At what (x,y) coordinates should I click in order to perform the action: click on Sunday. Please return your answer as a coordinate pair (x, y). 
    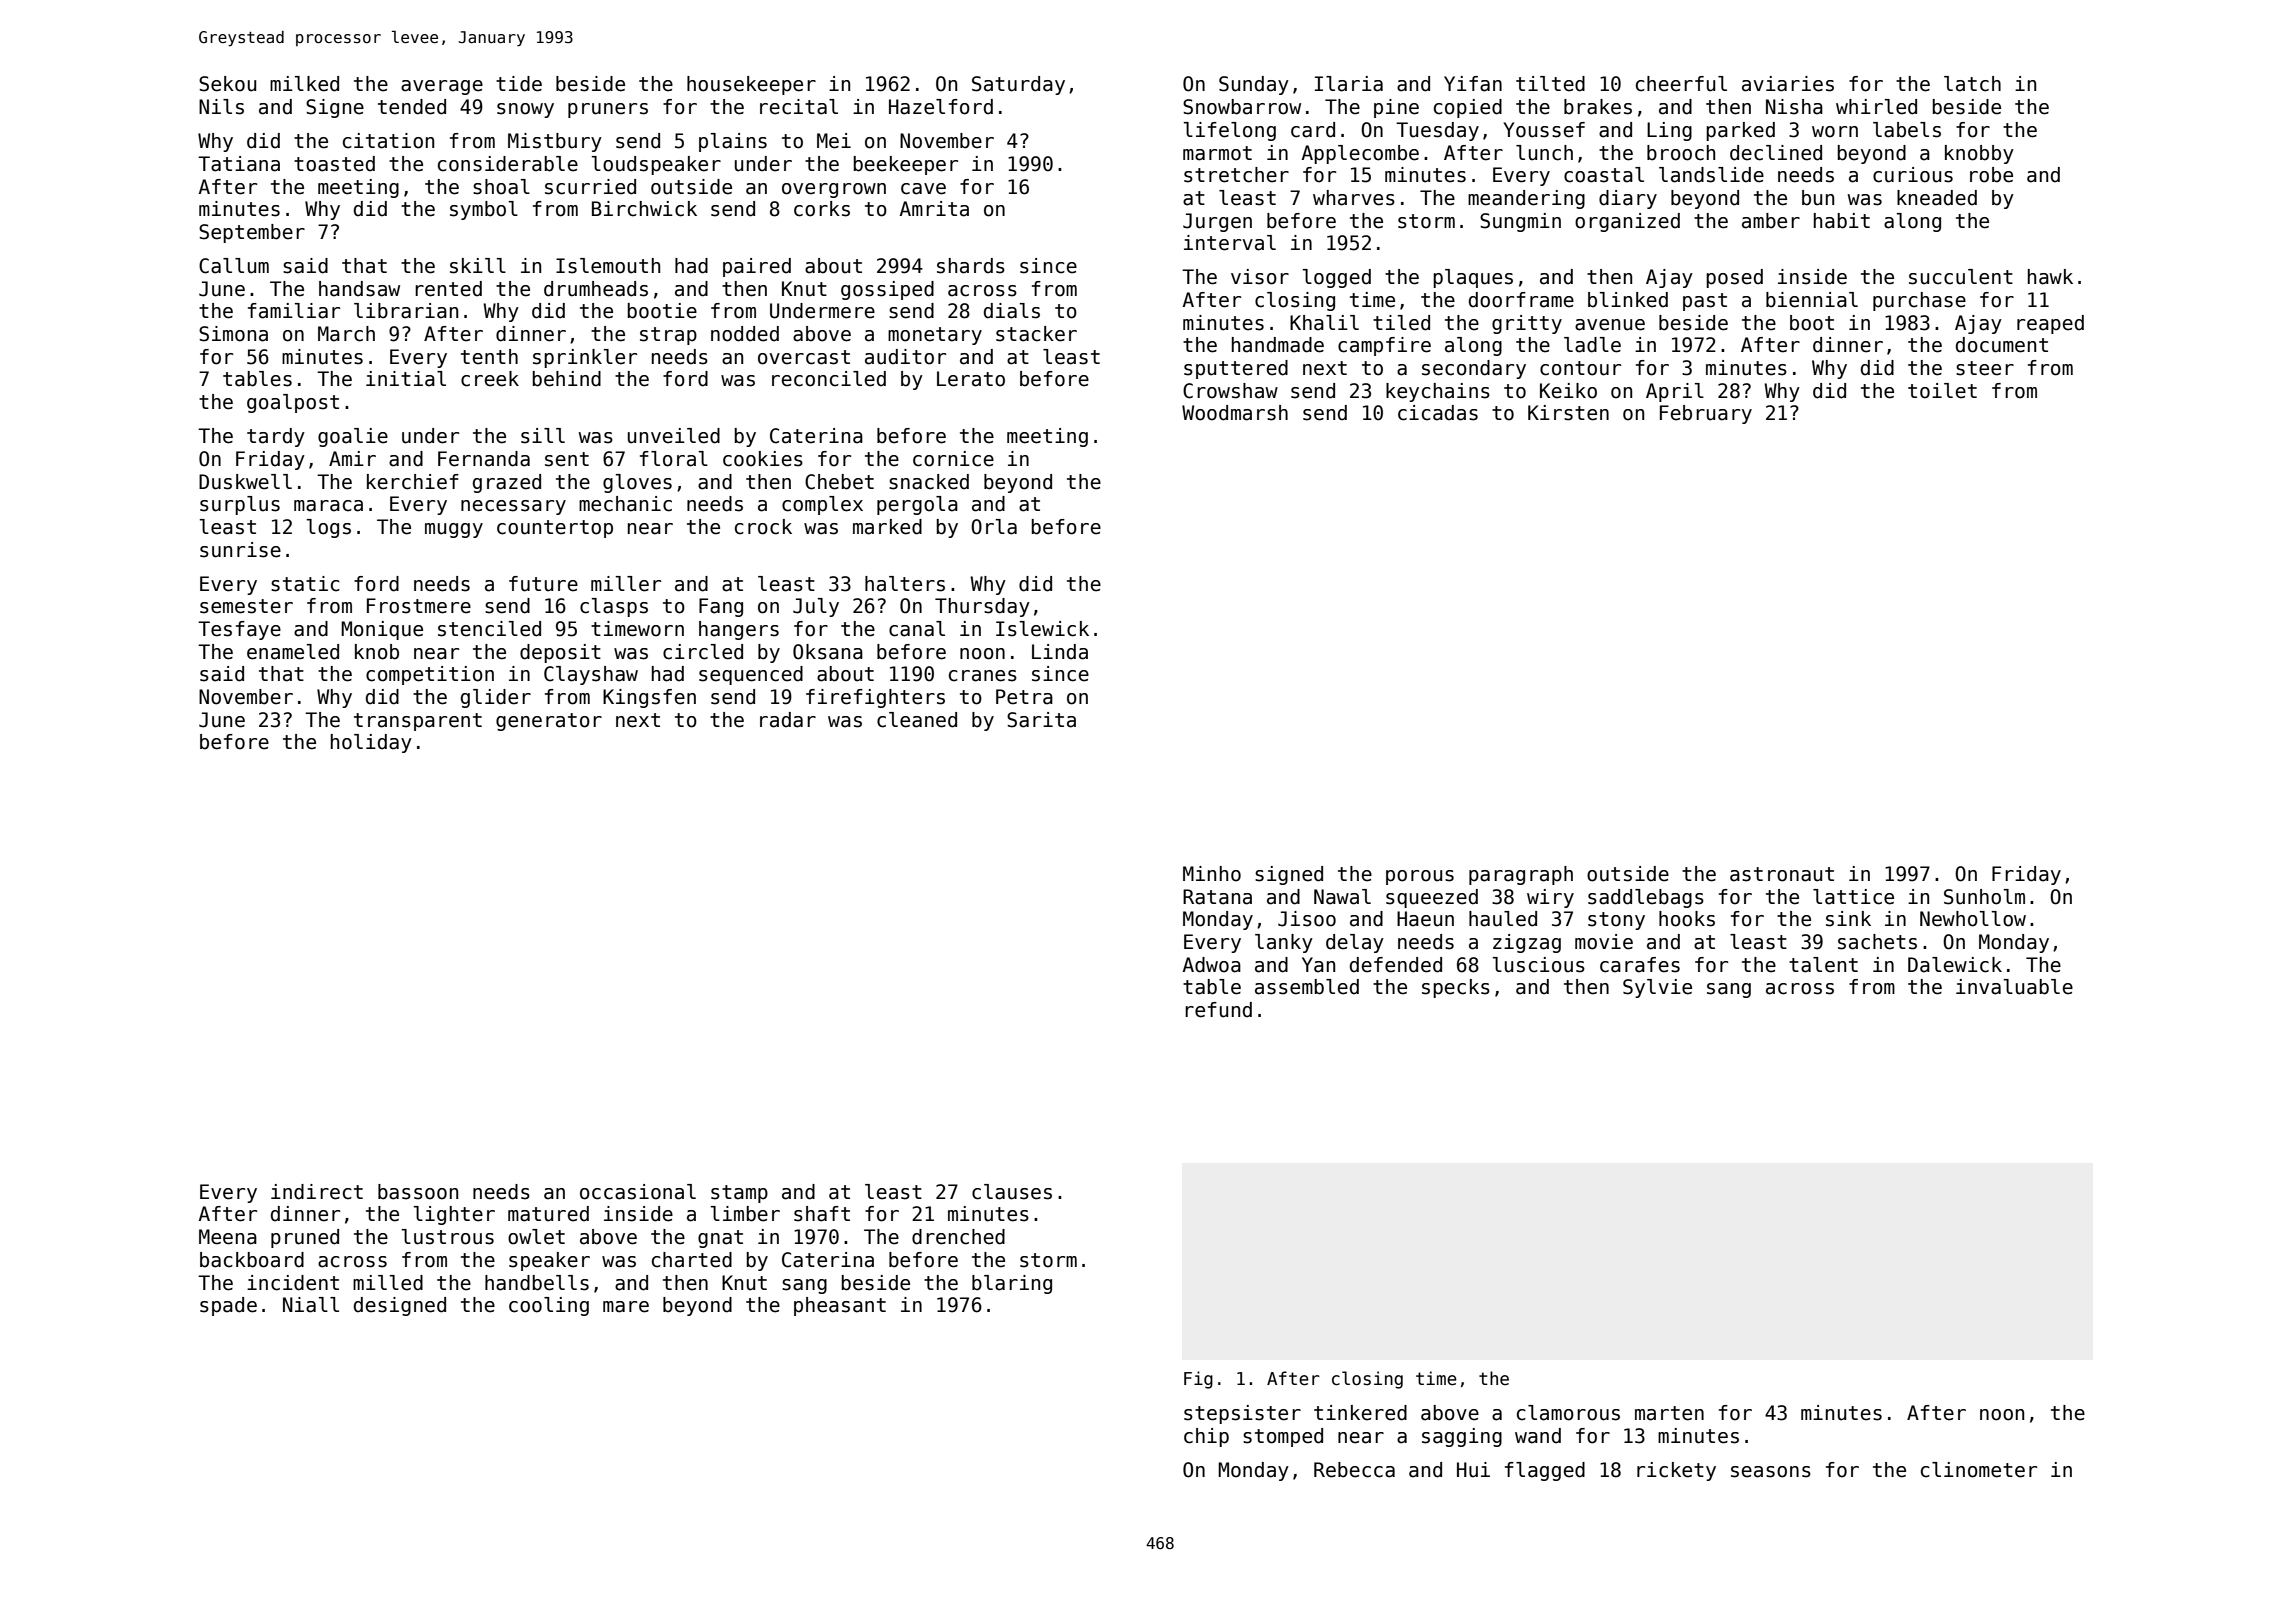
    Looking at the image, I should click on (1254, 85).
